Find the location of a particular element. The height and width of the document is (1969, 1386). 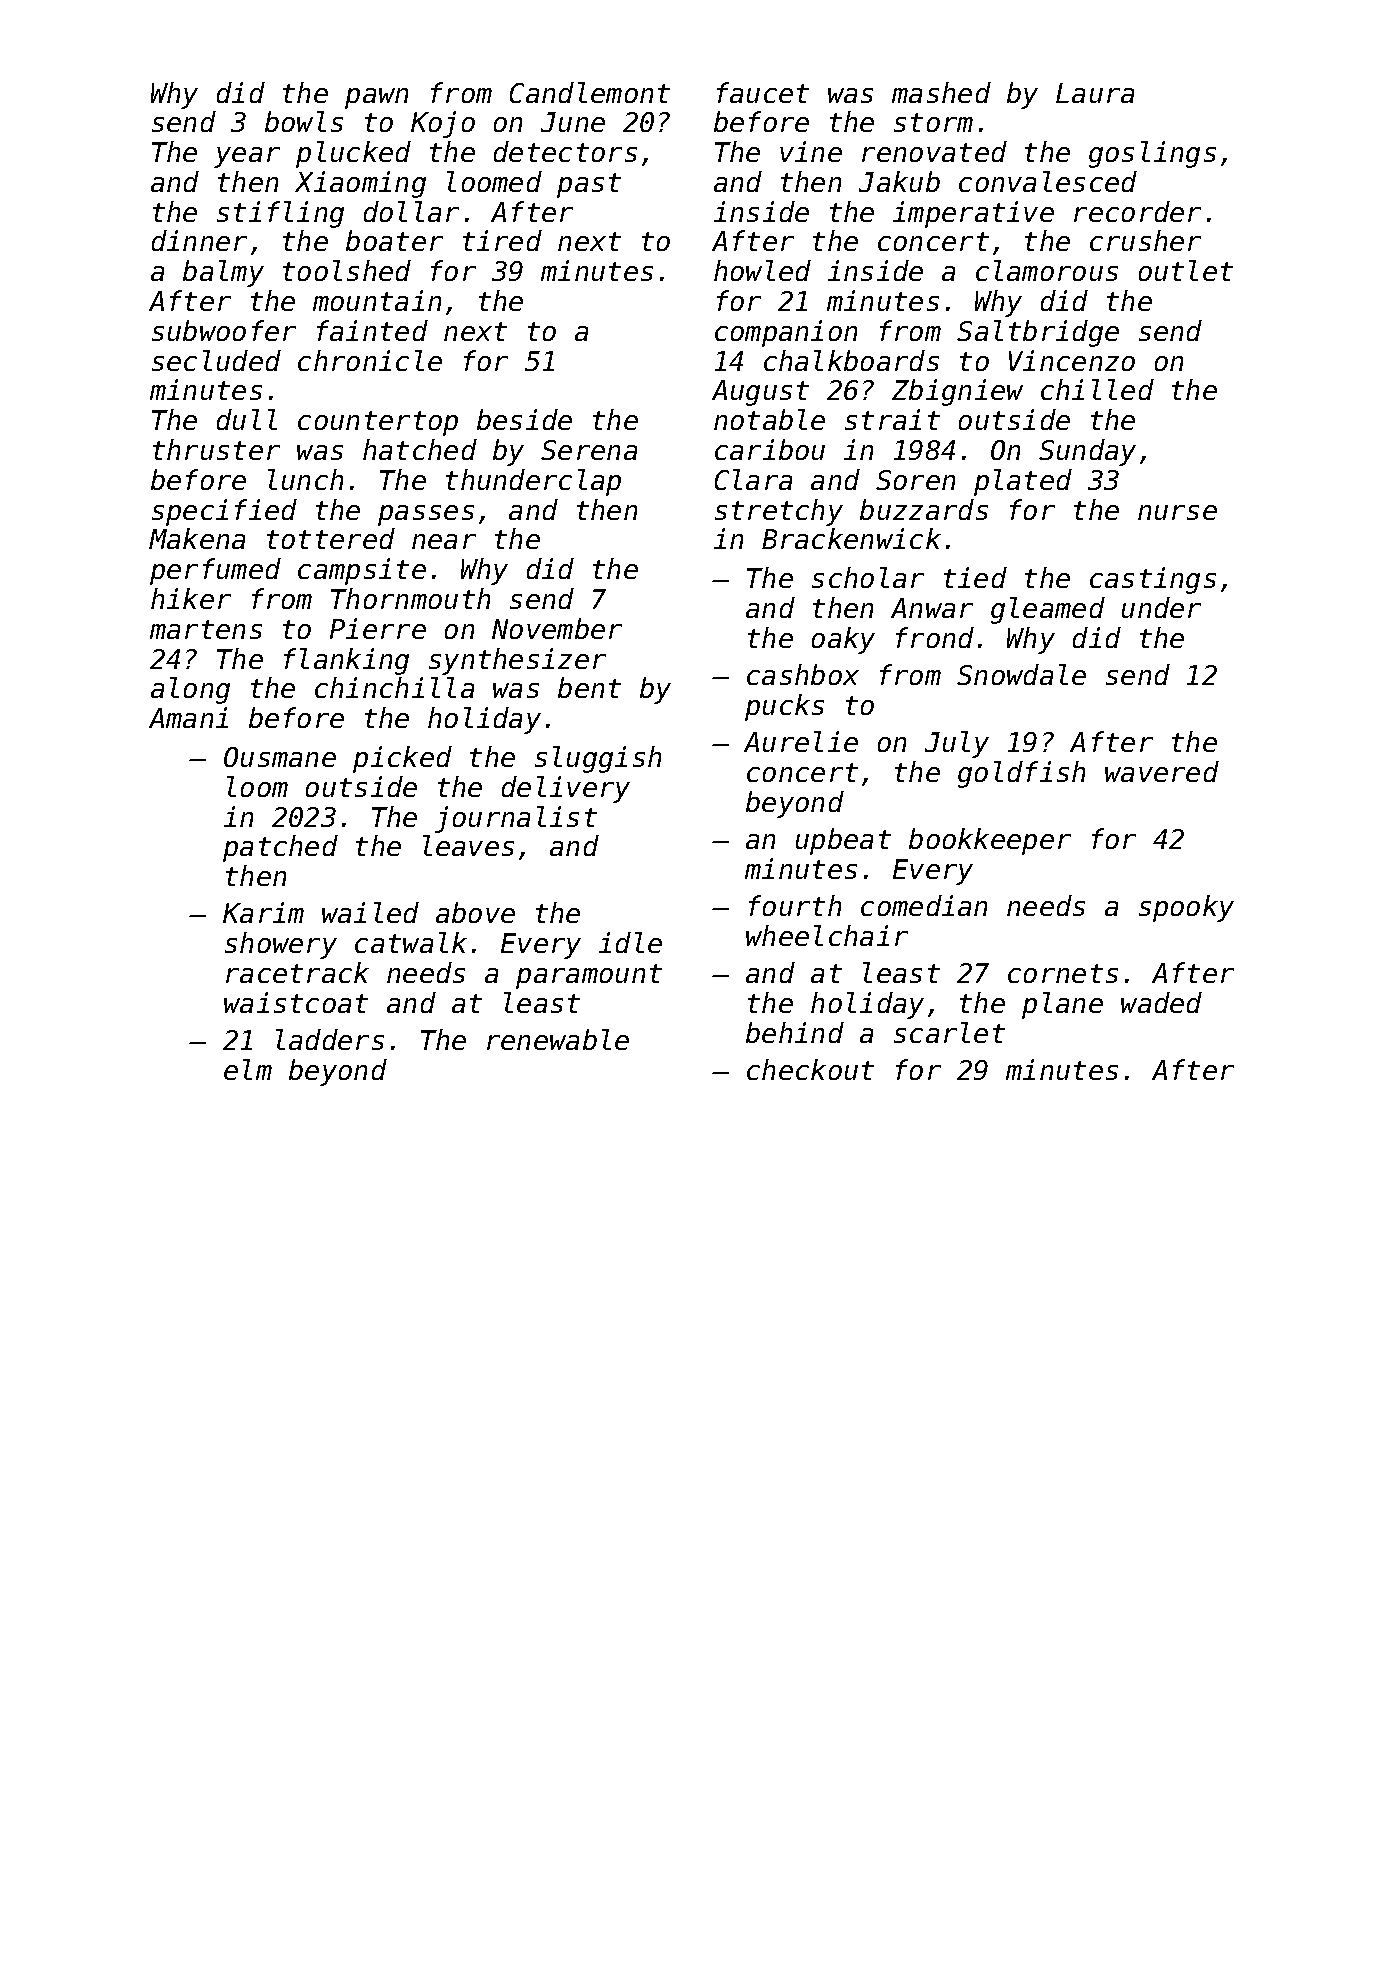

leaves is located at coordinates (468, 845).
